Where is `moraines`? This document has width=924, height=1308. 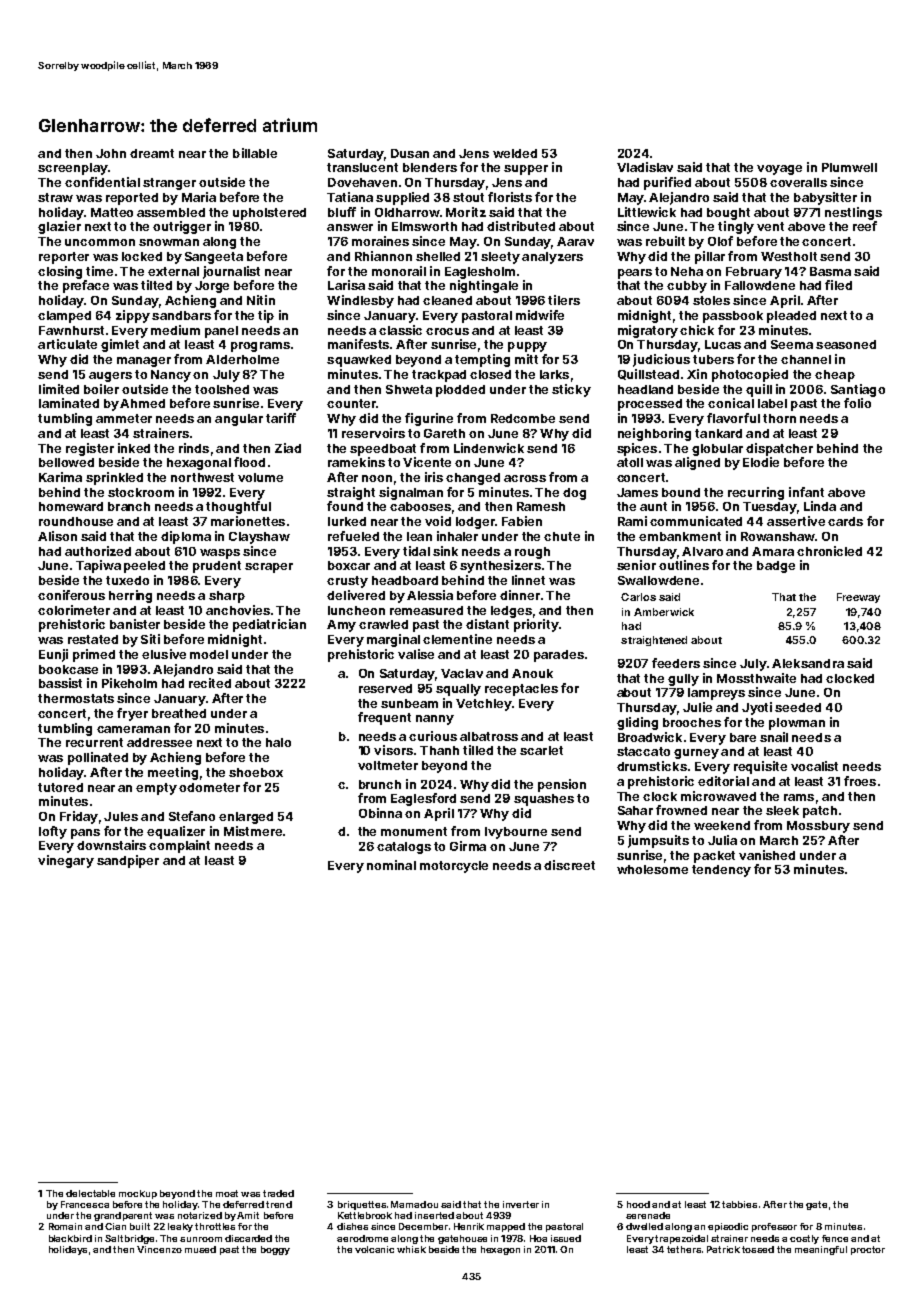
moraines is located at coordinates (380, 241).
